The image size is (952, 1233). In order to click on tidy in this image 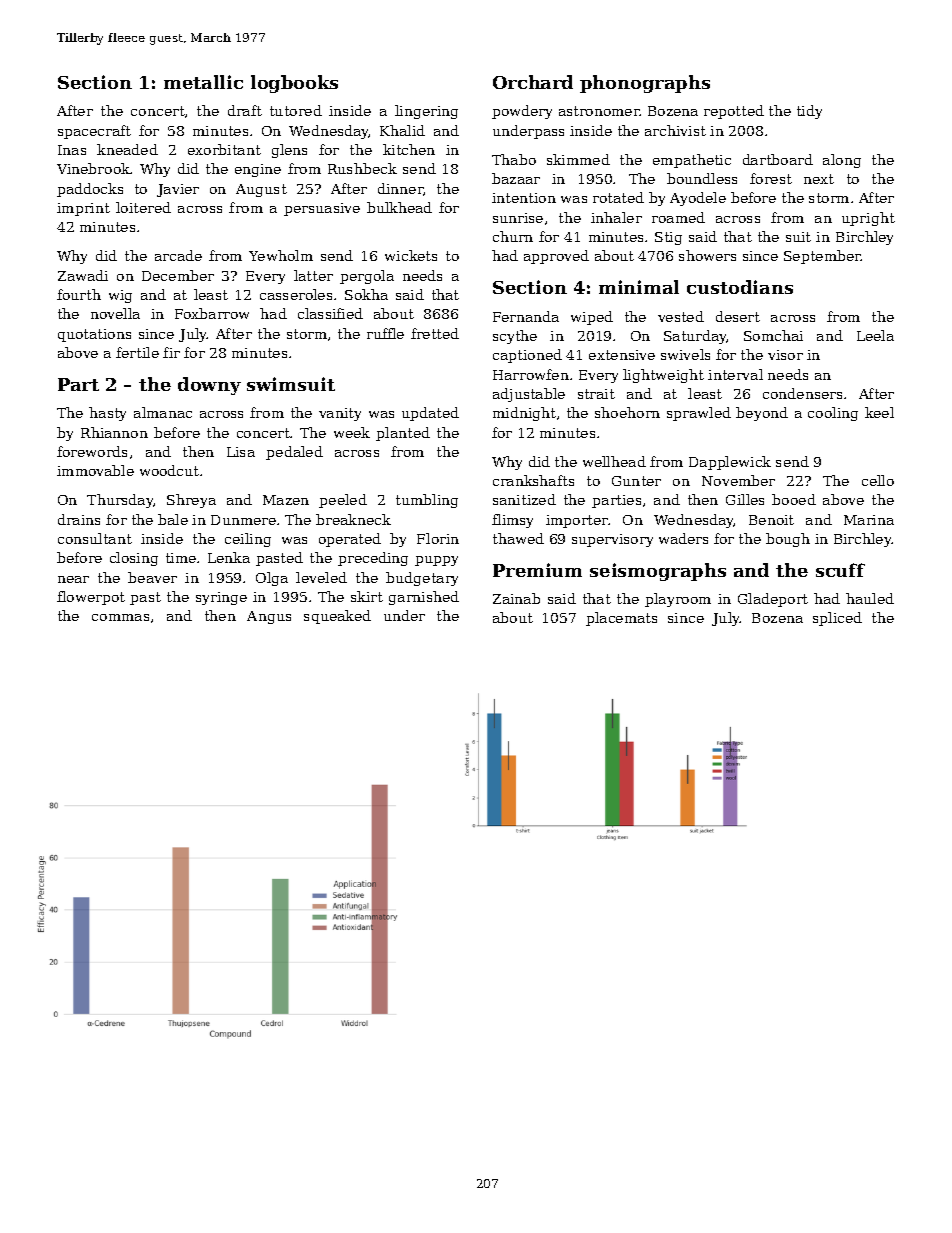, I will do `click(809, 112)`.
